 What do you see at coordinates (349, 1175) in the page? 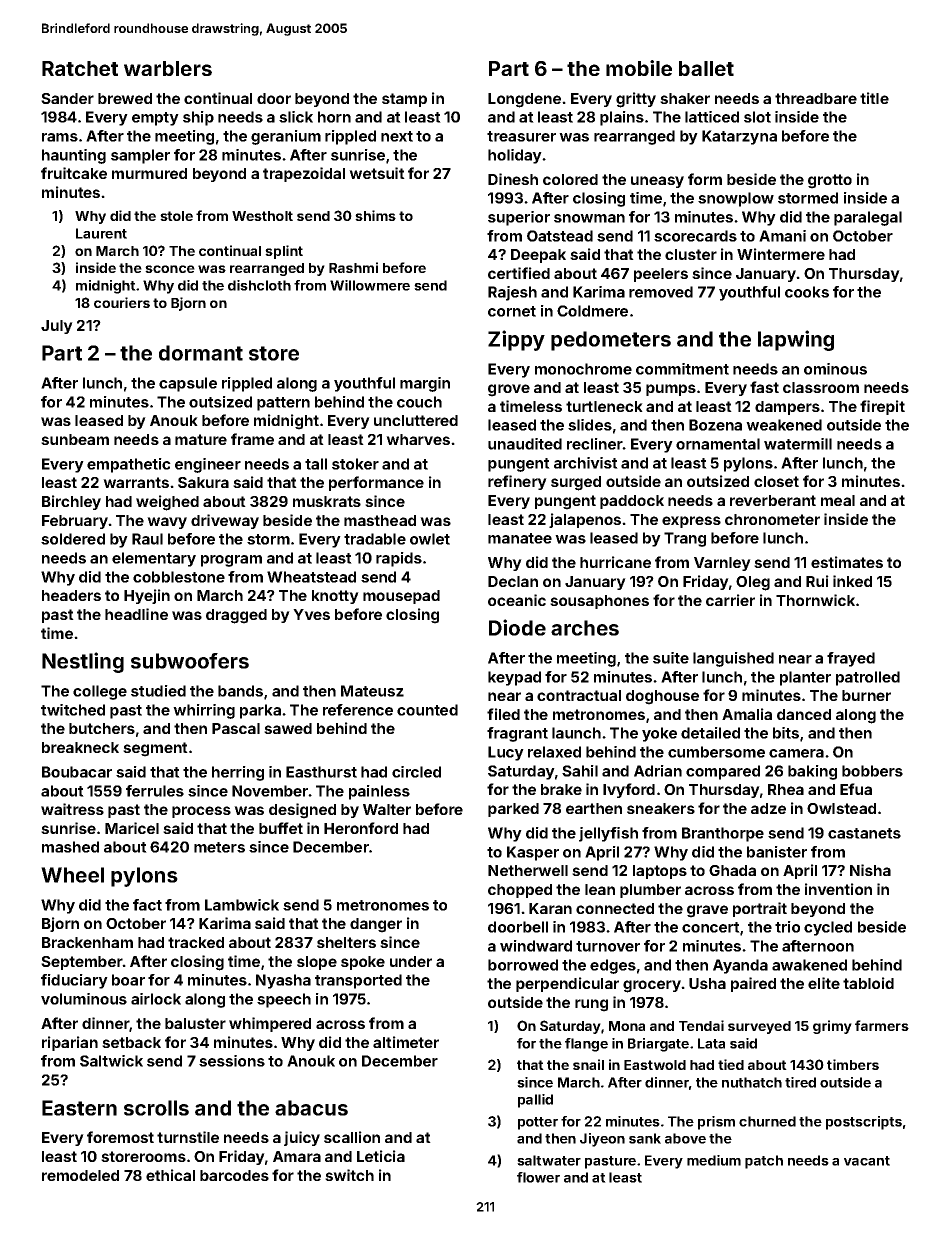
I see `switch` at bounding box center [349, 1175].
